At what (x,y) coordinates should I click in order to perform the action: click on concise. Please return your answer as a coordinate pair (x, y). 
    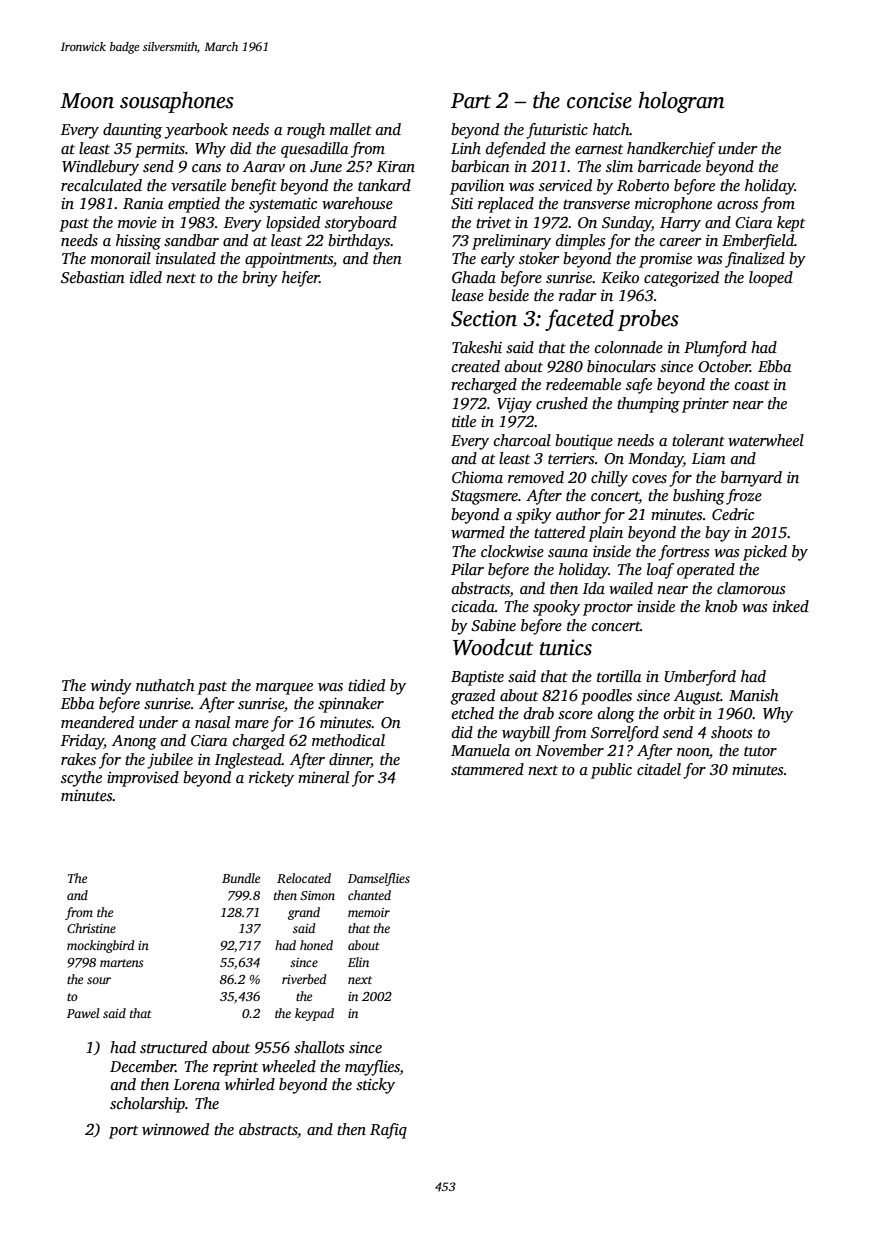
    Looking at the image, I should click on (599, 100).
